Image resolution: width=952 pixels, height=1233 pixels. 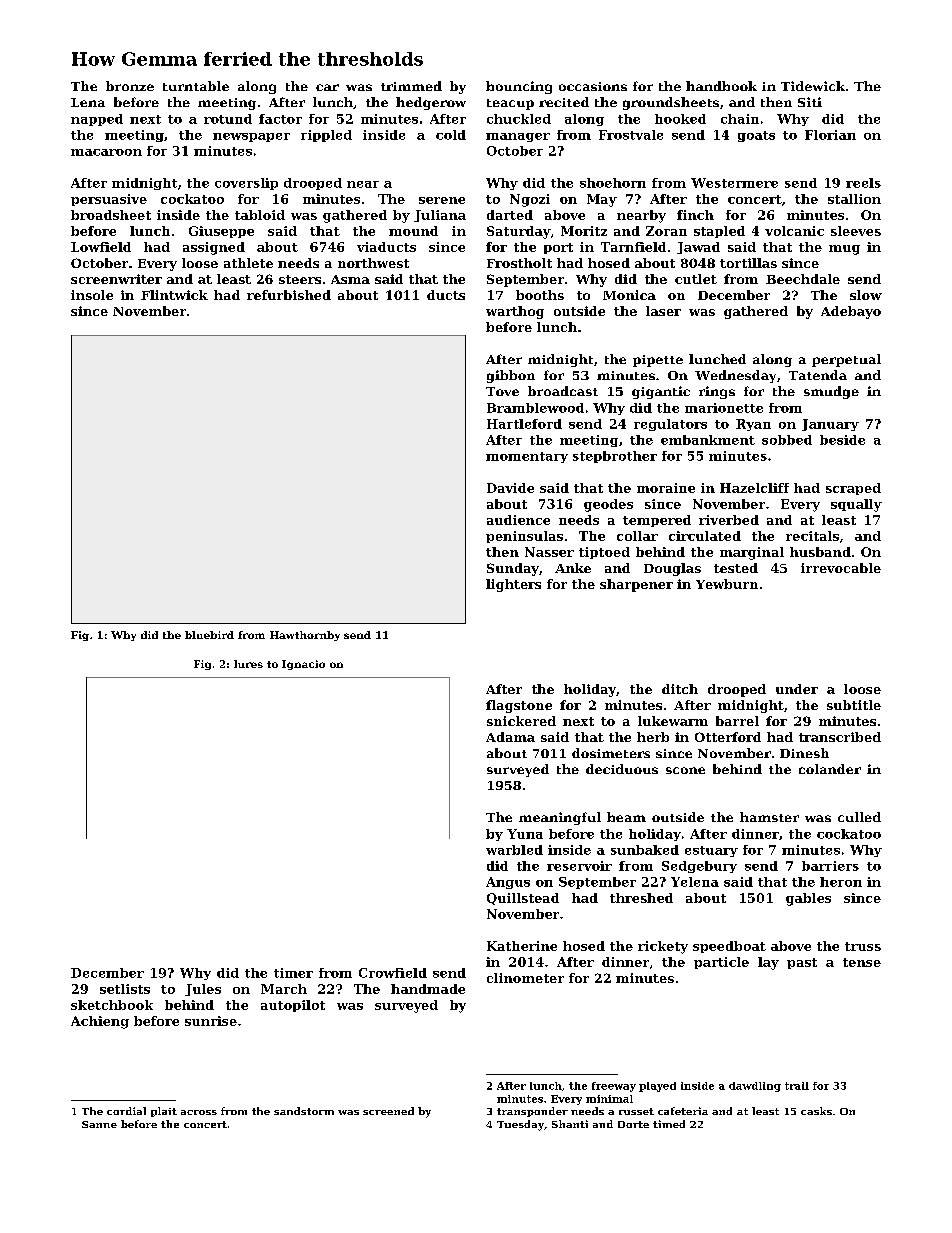 What do you see at coordinates (125, 989) in the screenshot?
I see `setlists` at bounding box center [125, 989].
